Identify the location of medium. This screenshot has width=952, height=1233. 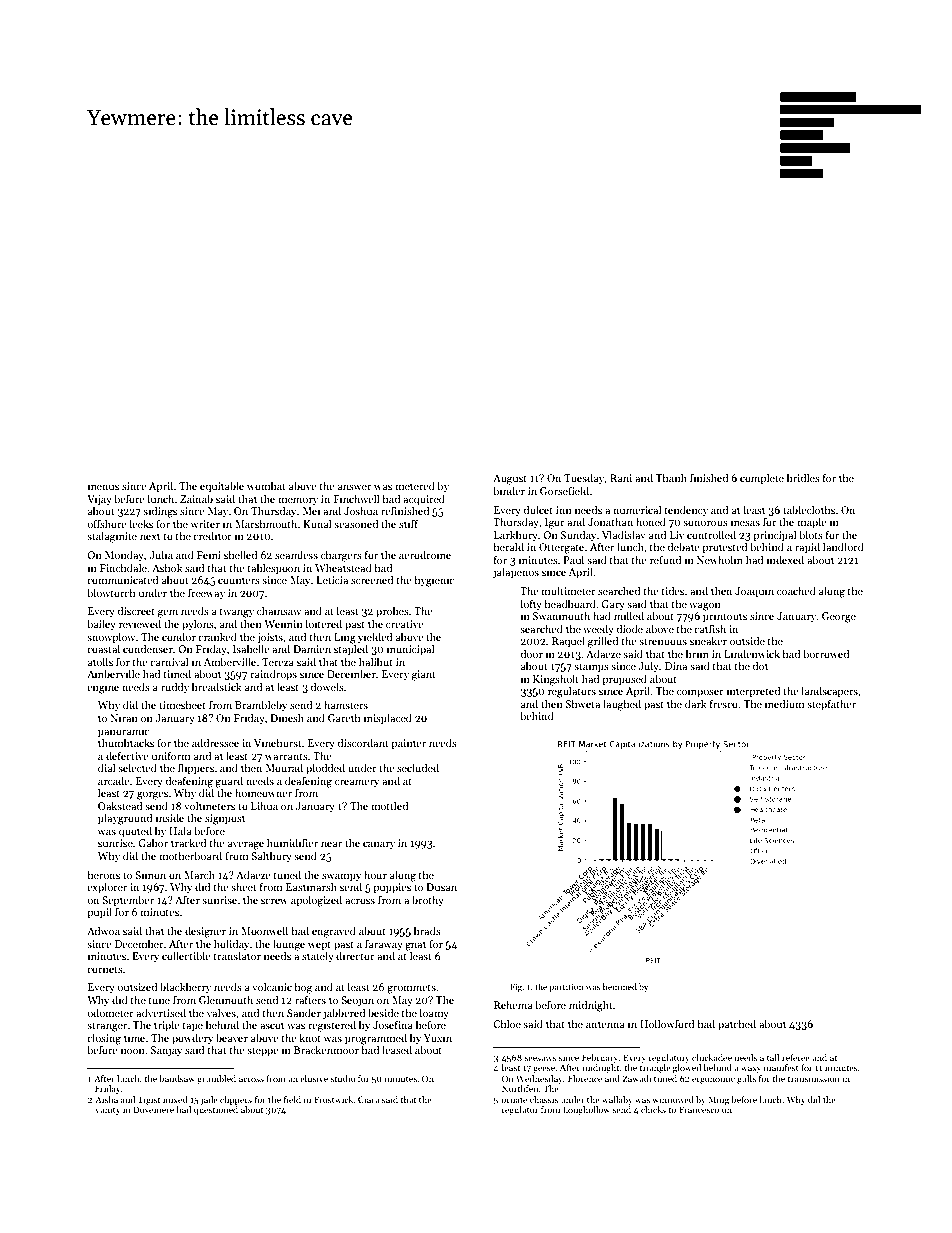
(784, 703).
